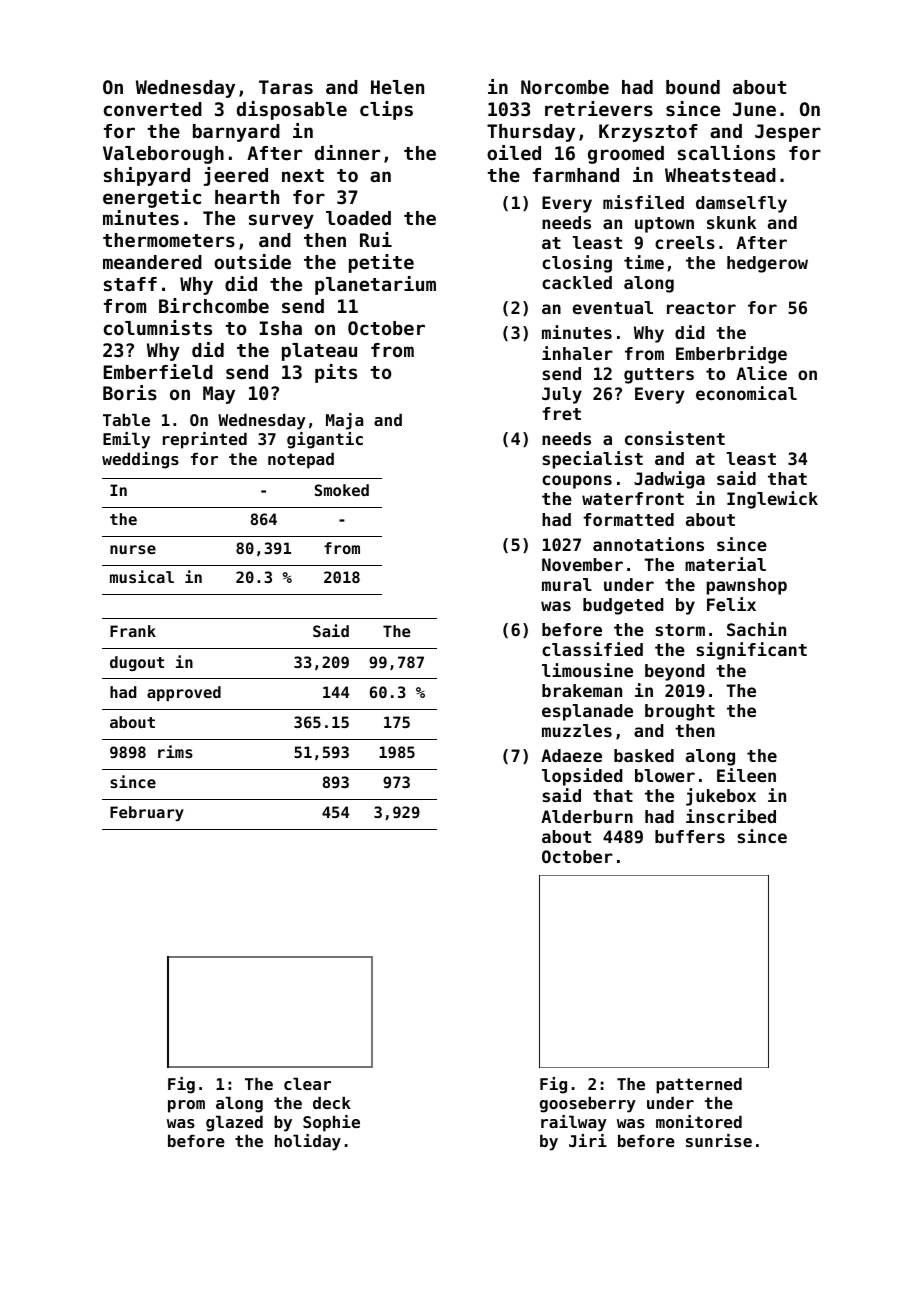  I want to click on Alderburn, so click(587, 816).
